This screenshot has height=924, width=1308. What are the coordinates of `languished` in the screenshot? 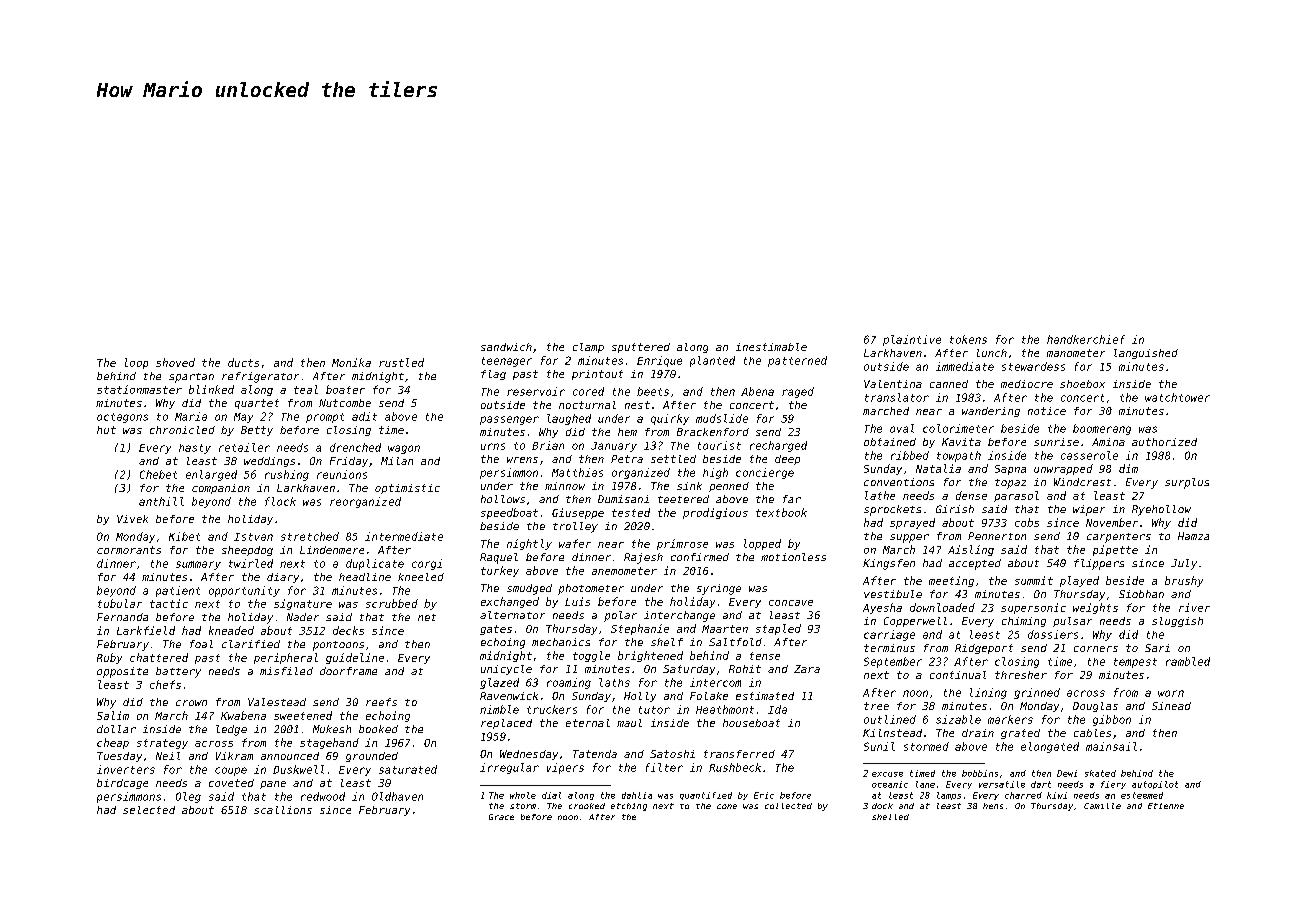 It's located at (1146, 354).
